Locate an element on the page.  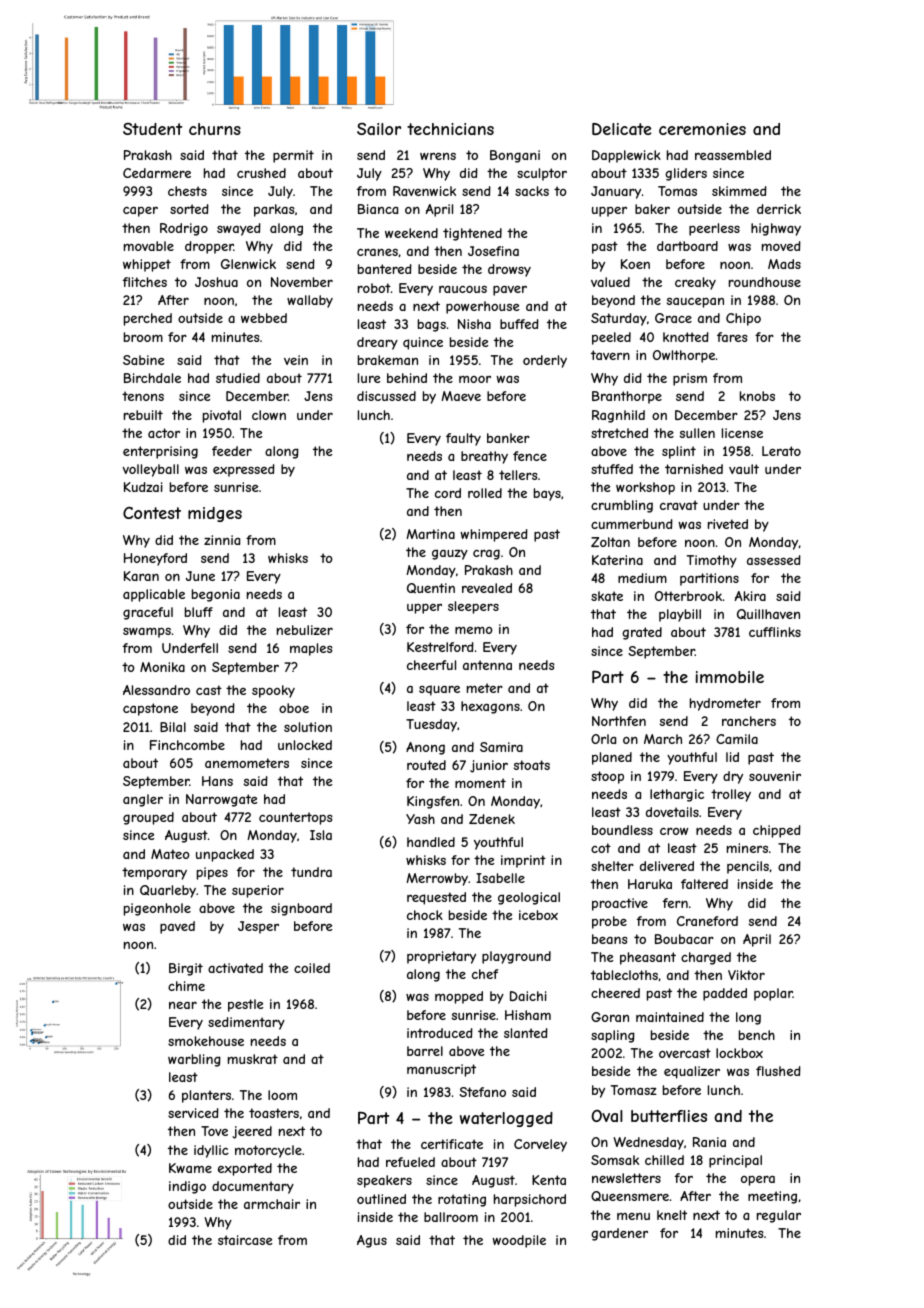
indigo is located at coordinates (187, 1187).
